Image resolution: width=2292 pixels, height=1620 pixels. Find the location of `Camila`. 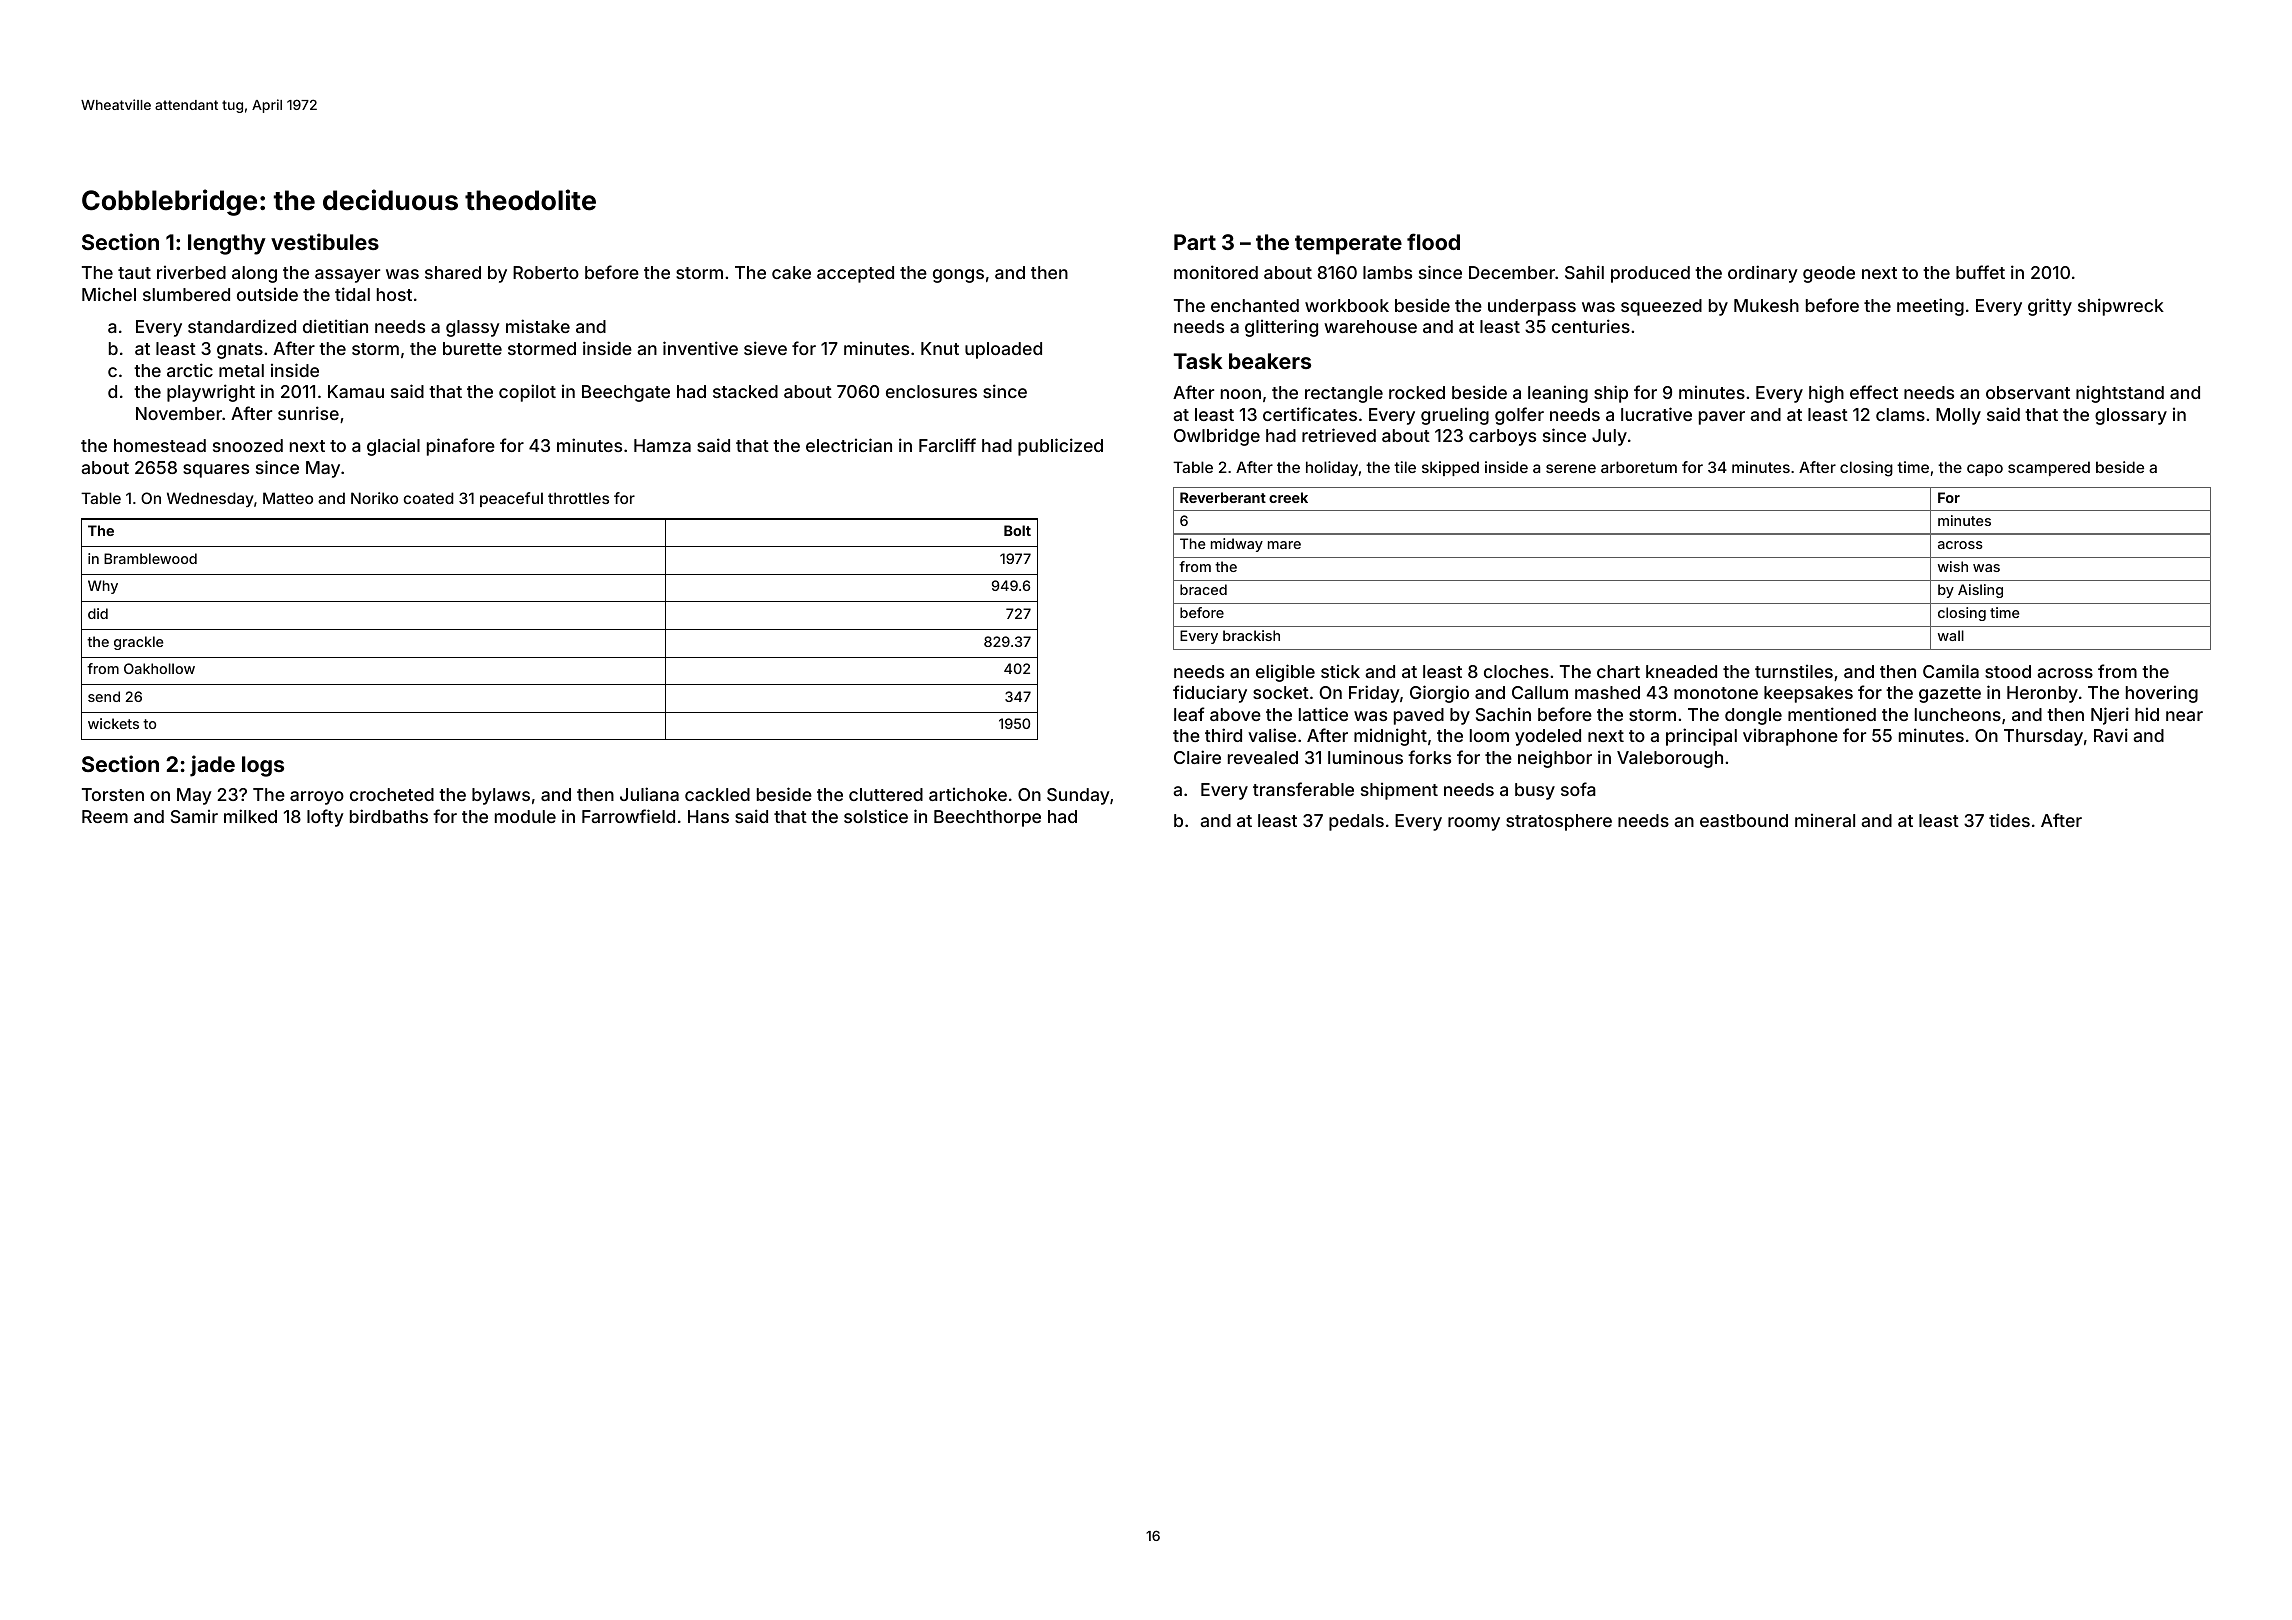

Camila is located at coordinates (1951, 671).
